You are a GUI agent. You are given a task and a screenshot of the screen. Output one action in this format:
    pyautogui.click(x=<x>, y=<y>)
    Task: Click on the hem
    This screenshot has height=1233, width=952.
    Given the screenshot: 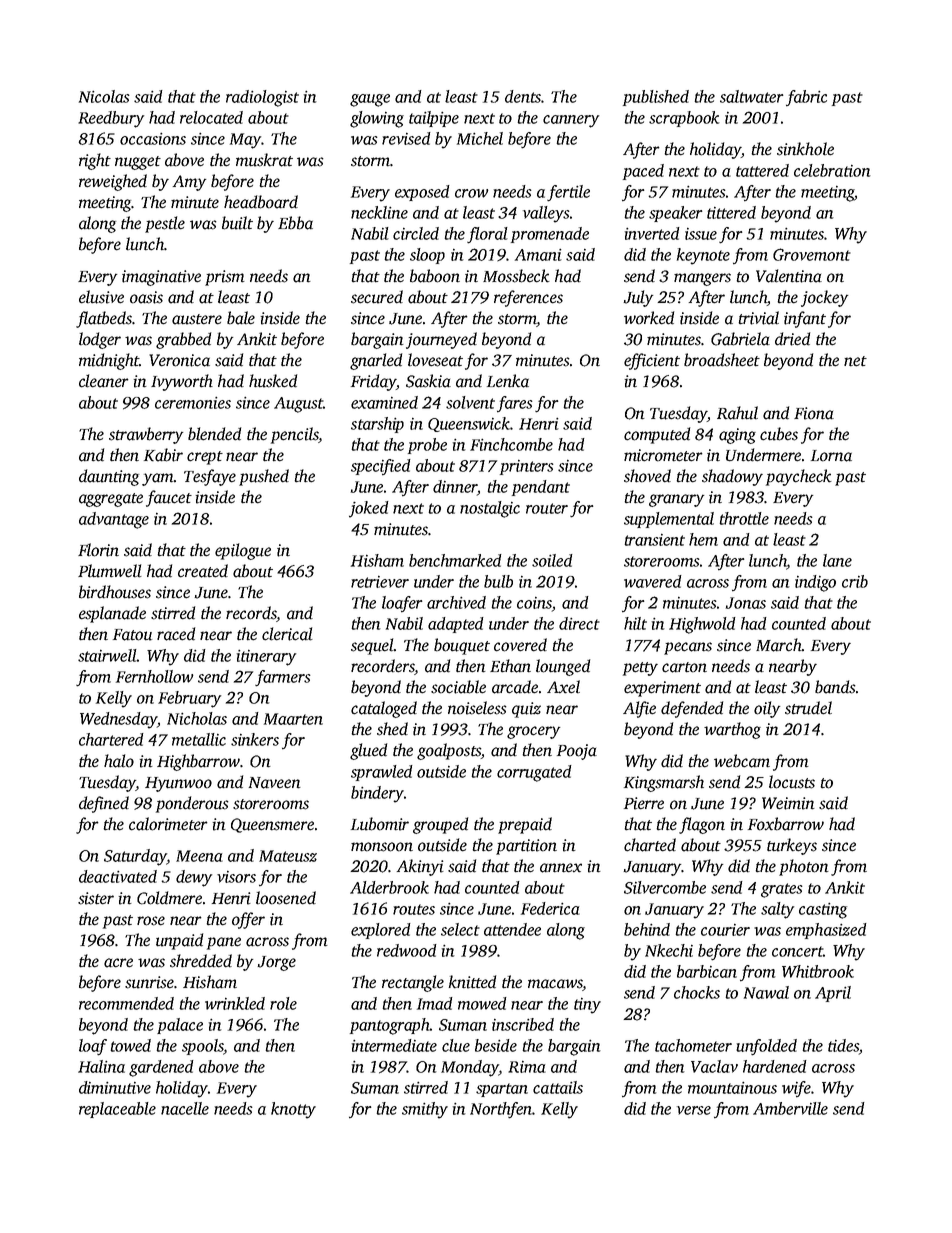 What is the action you would take?
    pyautogui.click(x=703, y=539)
